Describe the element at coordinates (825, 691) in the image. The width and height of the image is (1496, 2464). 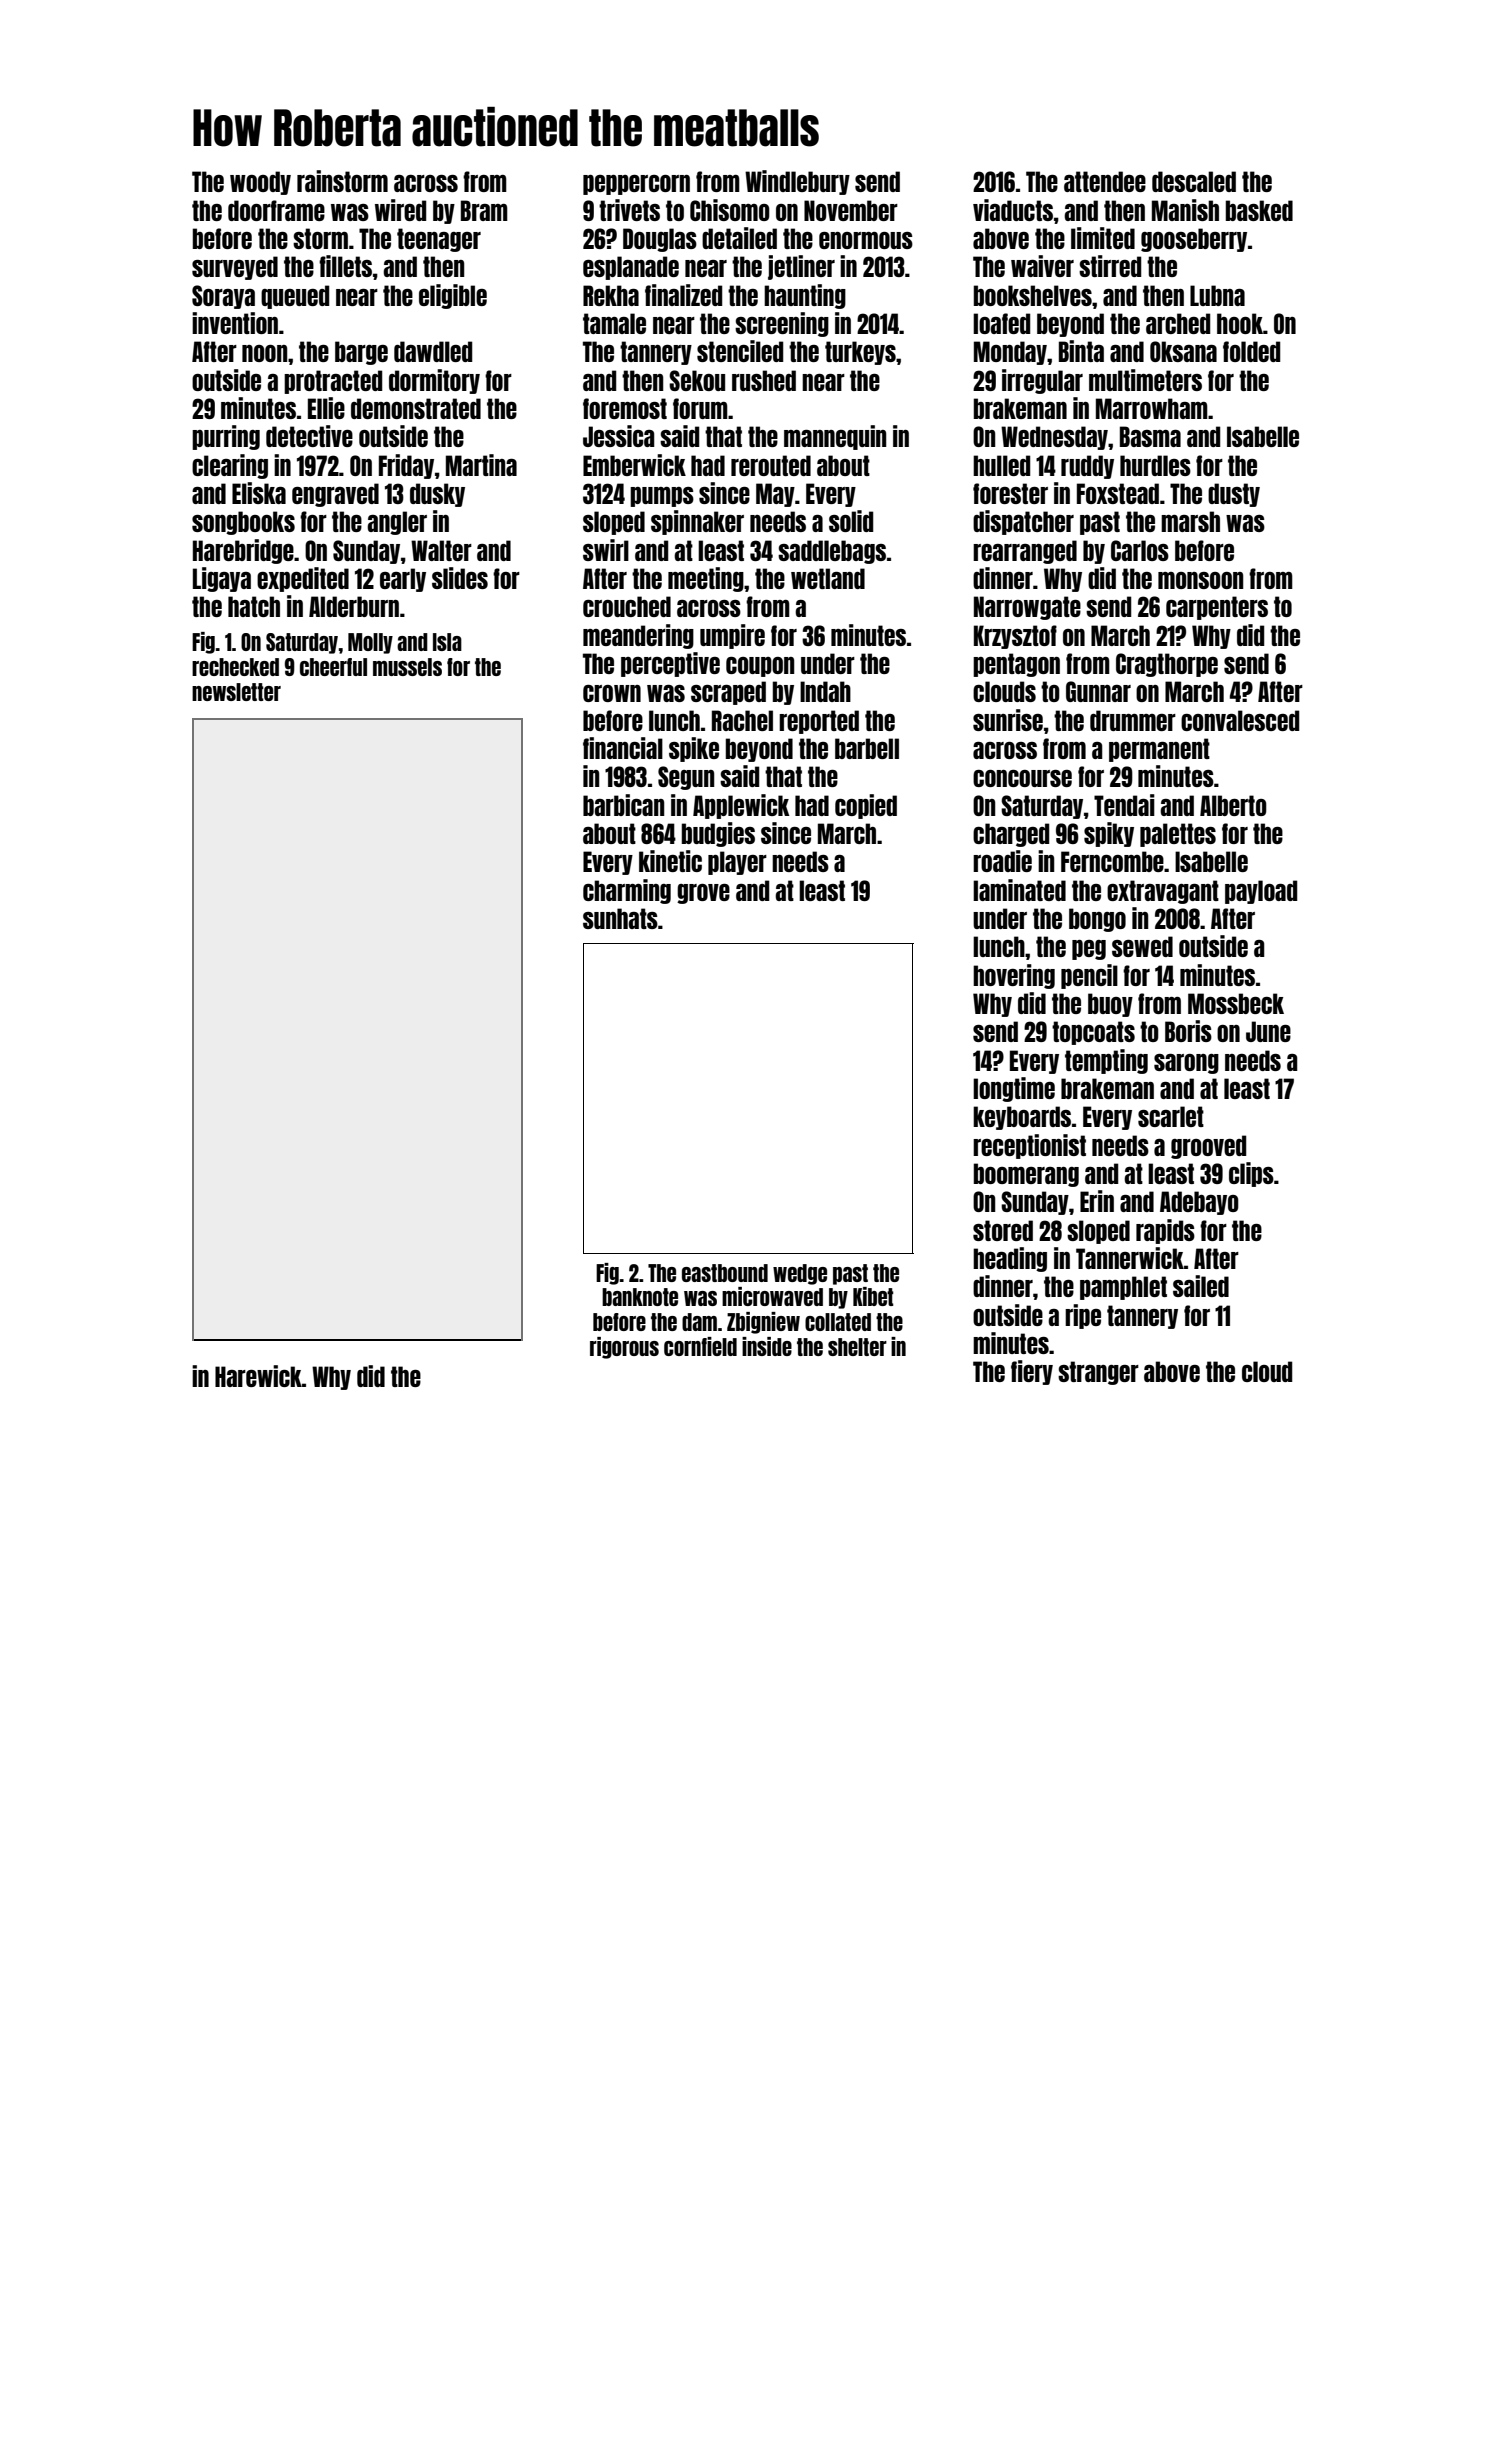
I see `Indah` at that location.
